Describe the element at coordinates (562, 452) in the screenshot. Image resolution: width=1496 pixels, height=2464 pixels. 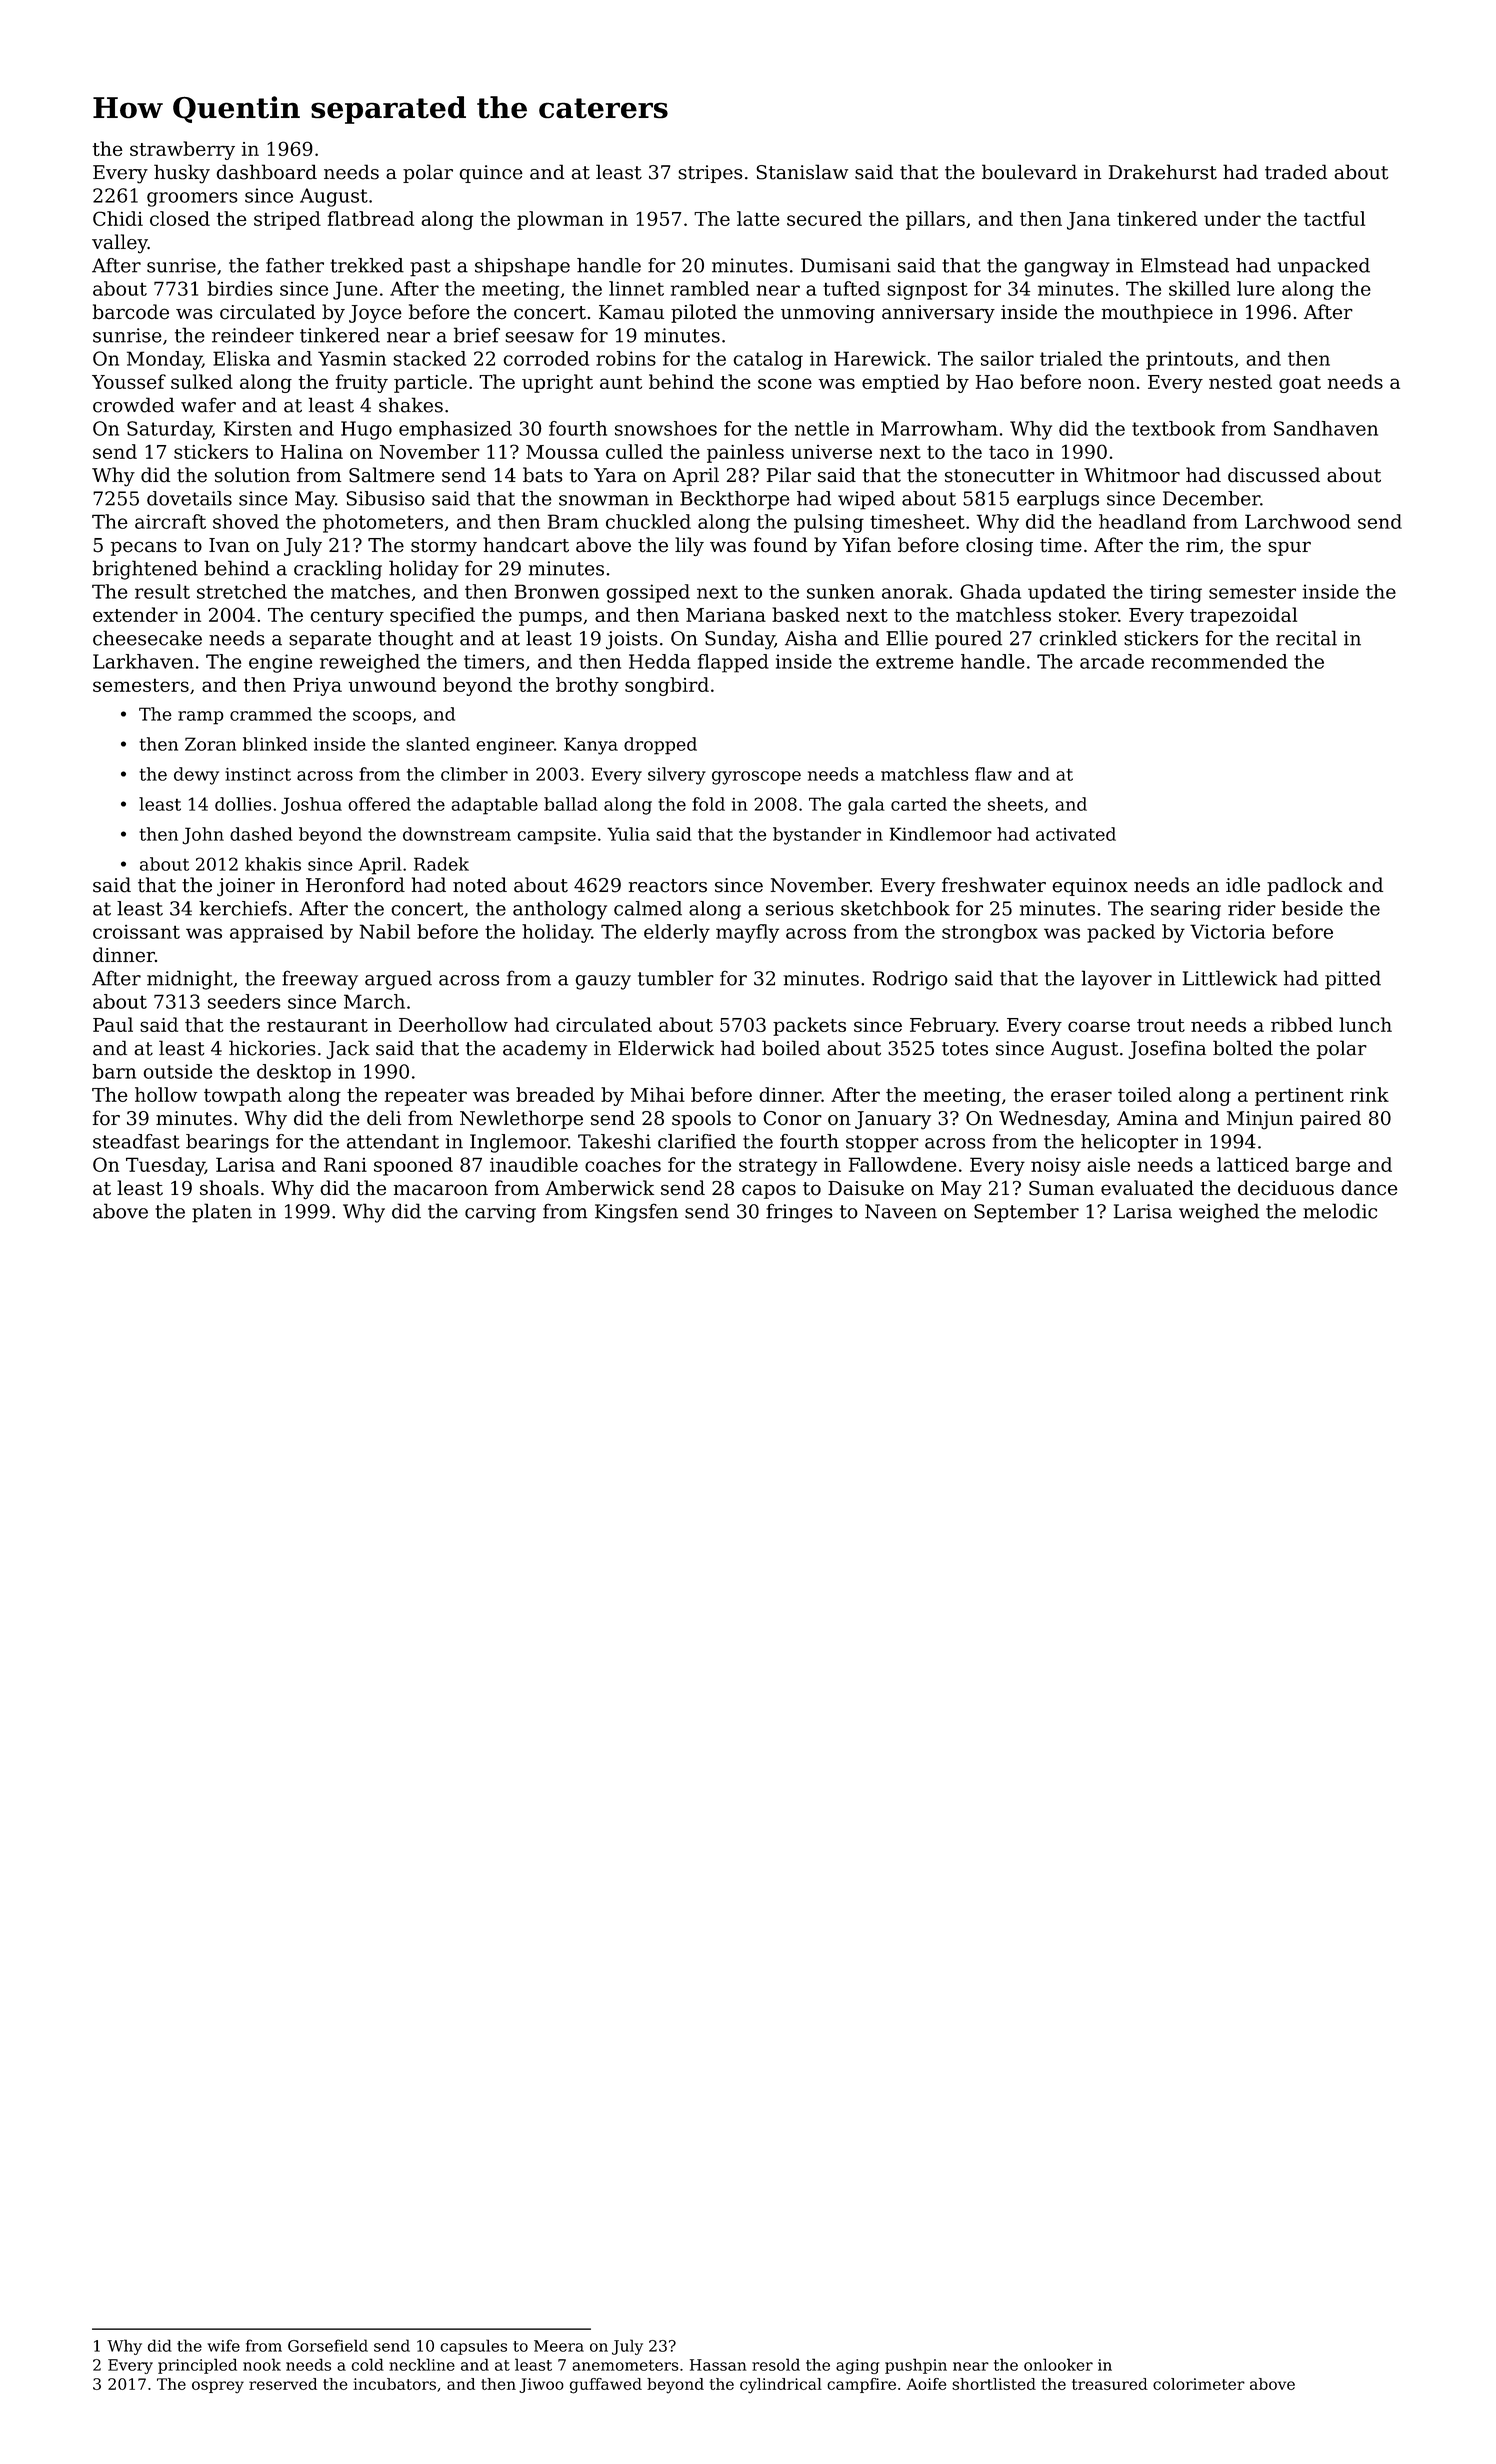
I see `Moussa` at that location.
